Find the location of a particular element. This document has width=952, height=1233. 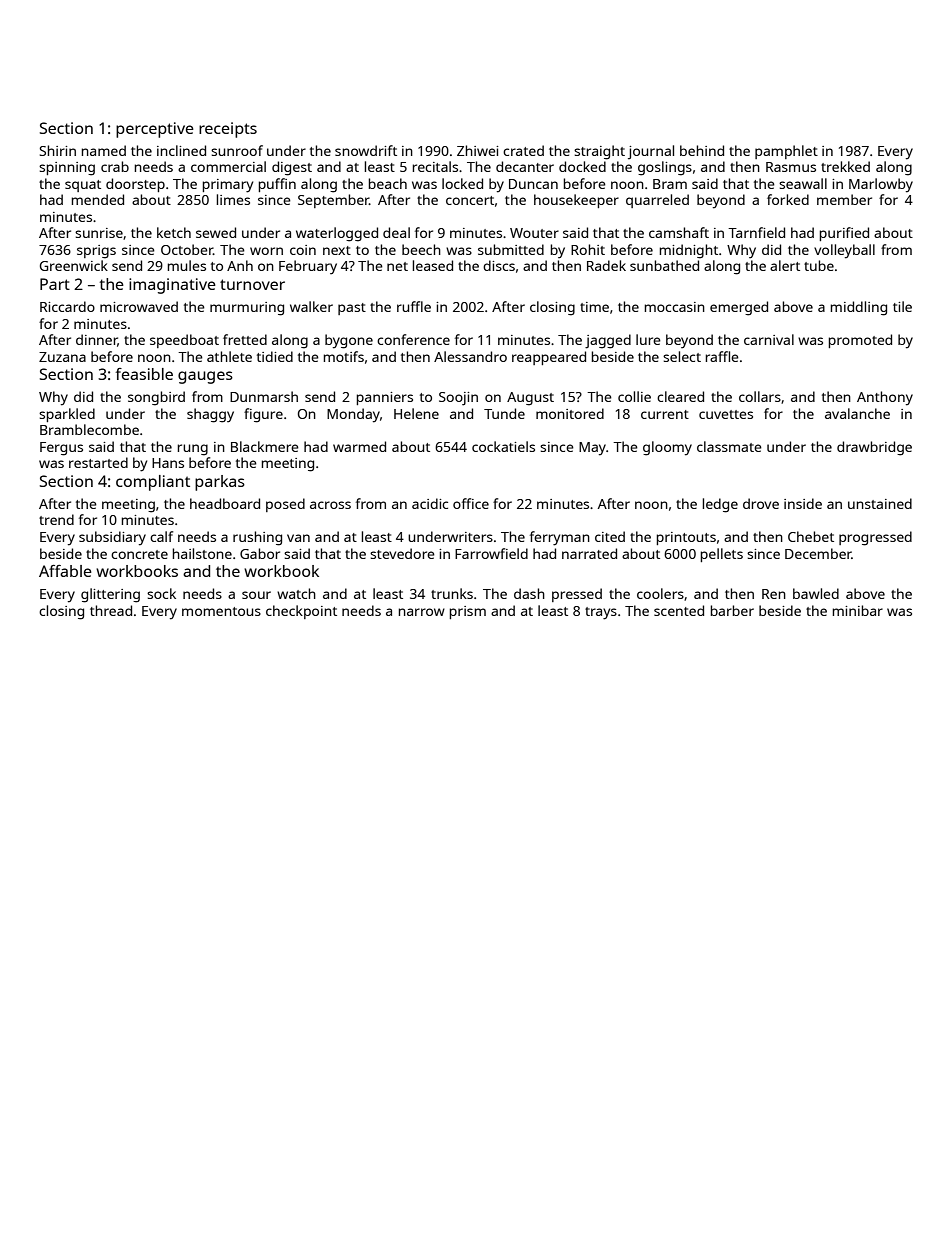

monitored is located at coordinates (570, 413).
